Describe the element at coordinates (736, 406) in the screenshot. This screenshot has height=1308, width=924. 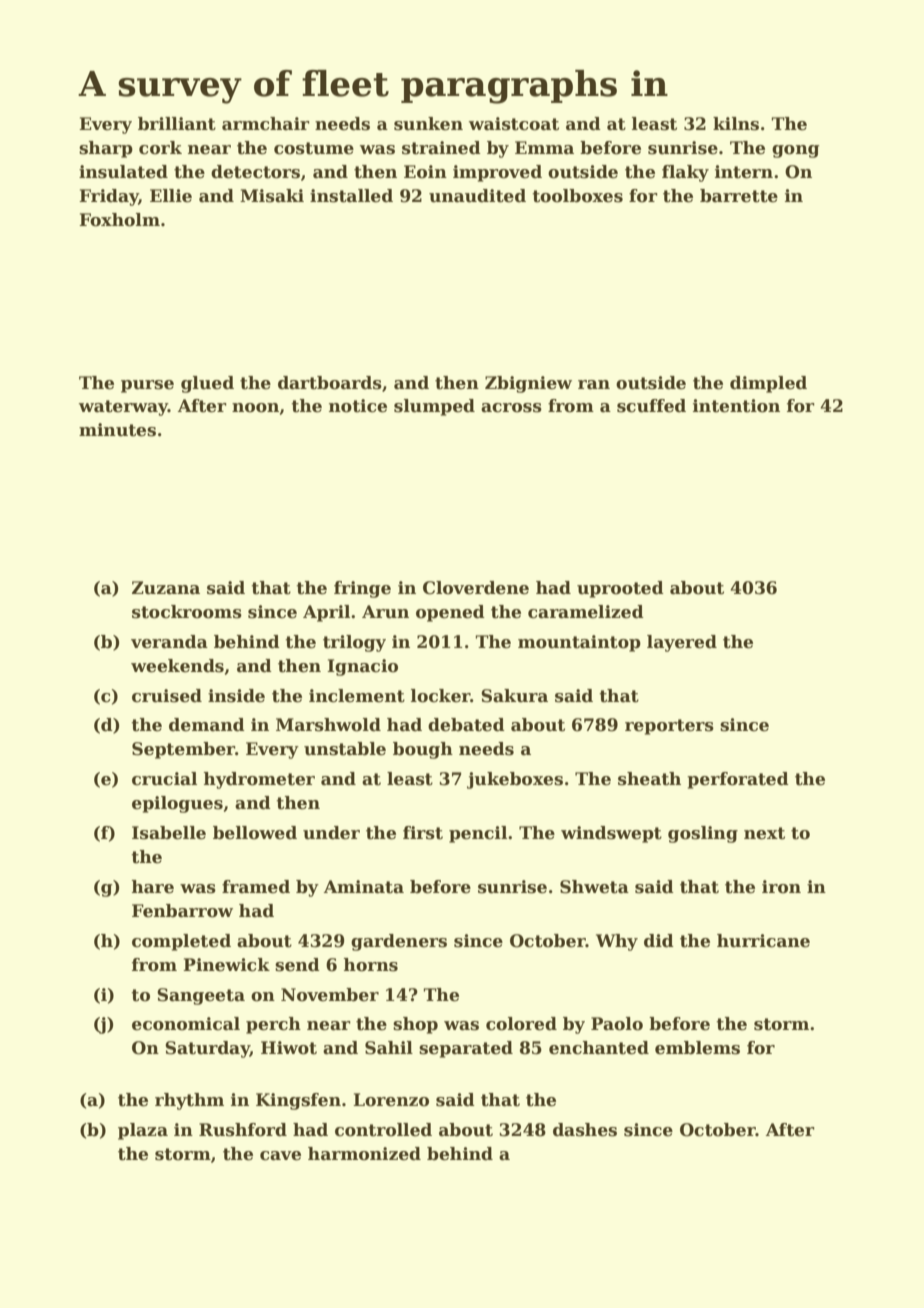
I see `intention` at that location.
